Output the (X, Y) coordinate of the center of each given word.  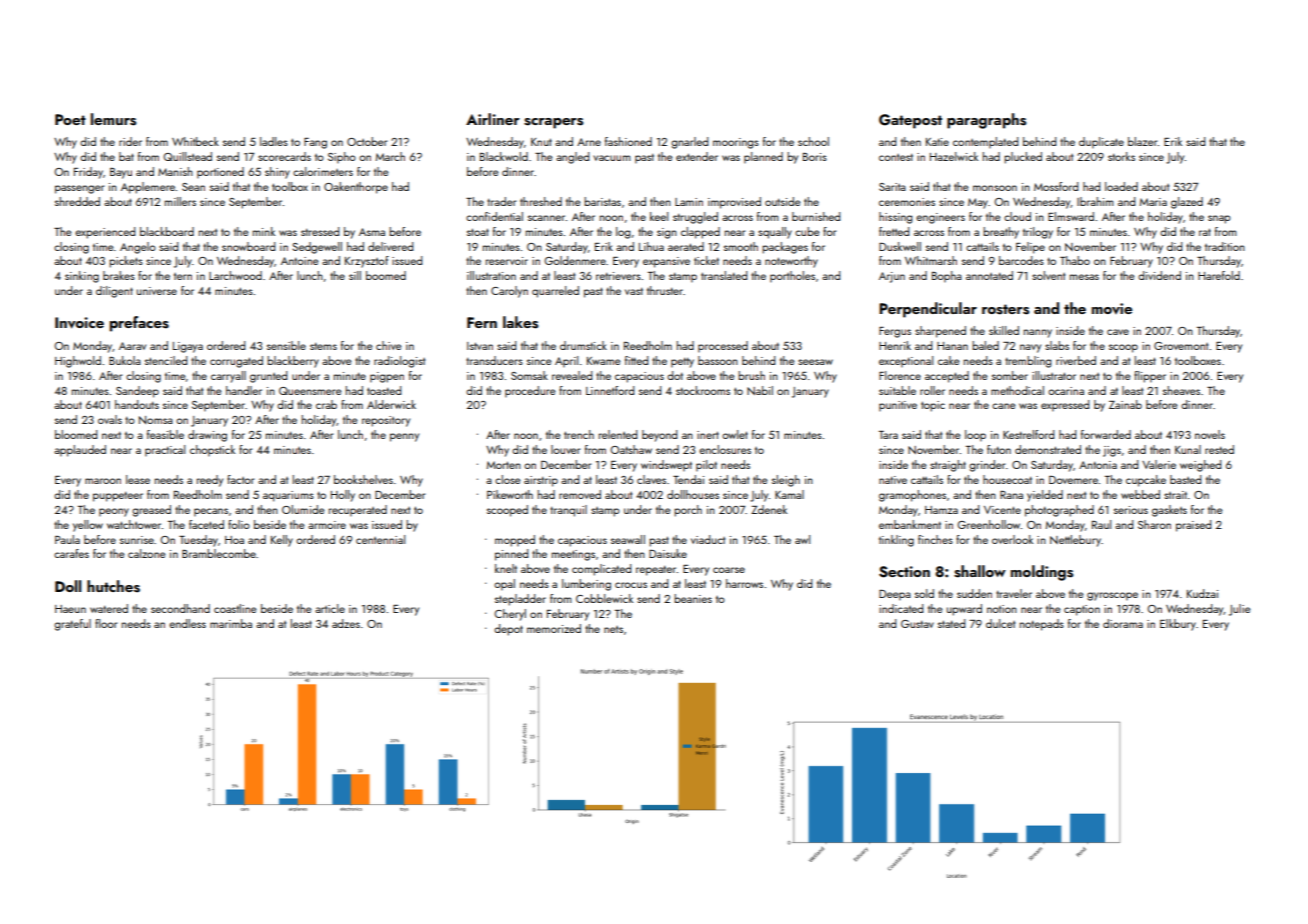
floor (106, 623)
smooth (741, 246)
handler (244, 390)
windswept (666, 466)
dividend (1159, 275)
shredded (77, 201)
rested (1219, 449)
